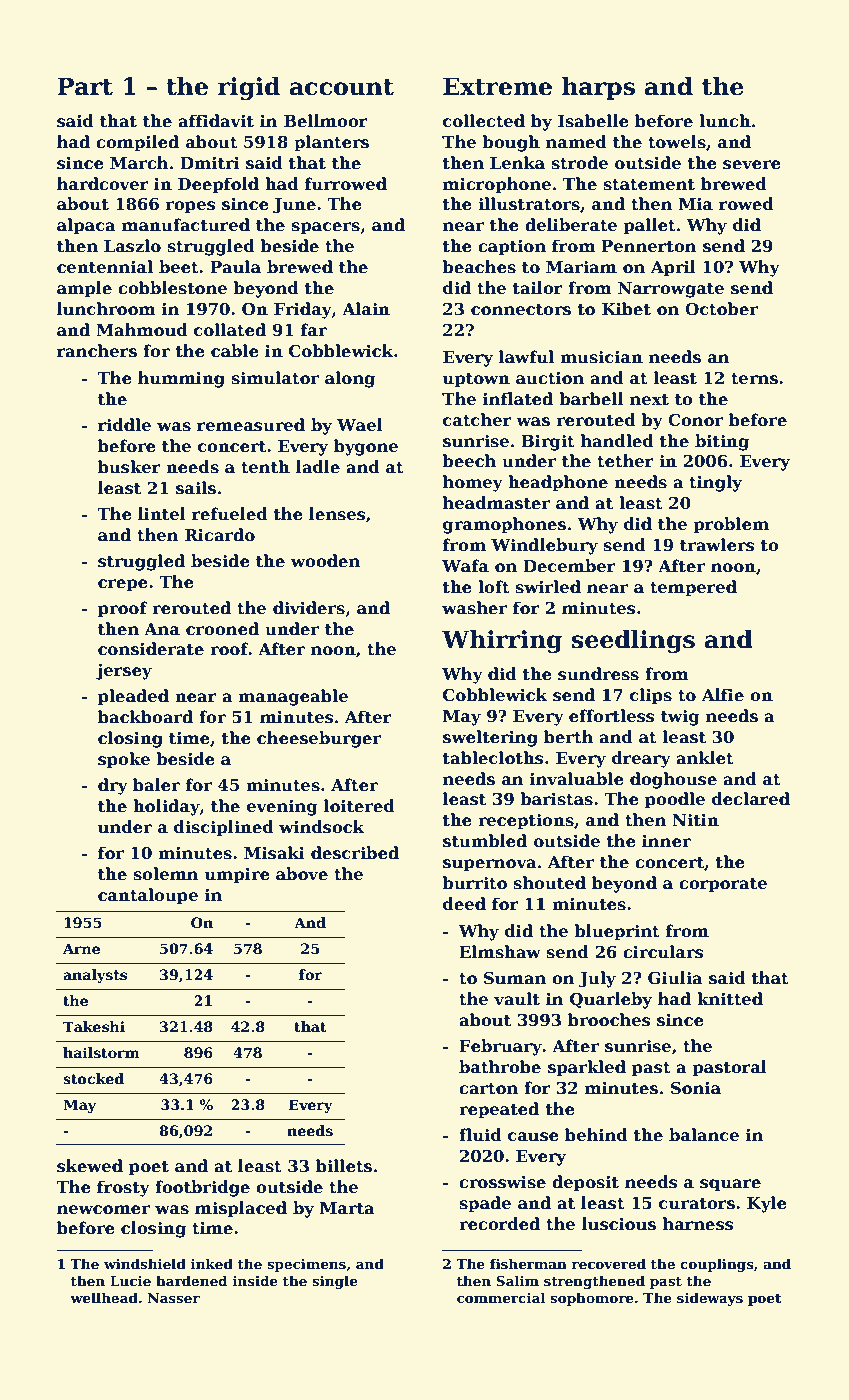 The image size is (849, 1400). I want to click on bough, so click(511, 143).
